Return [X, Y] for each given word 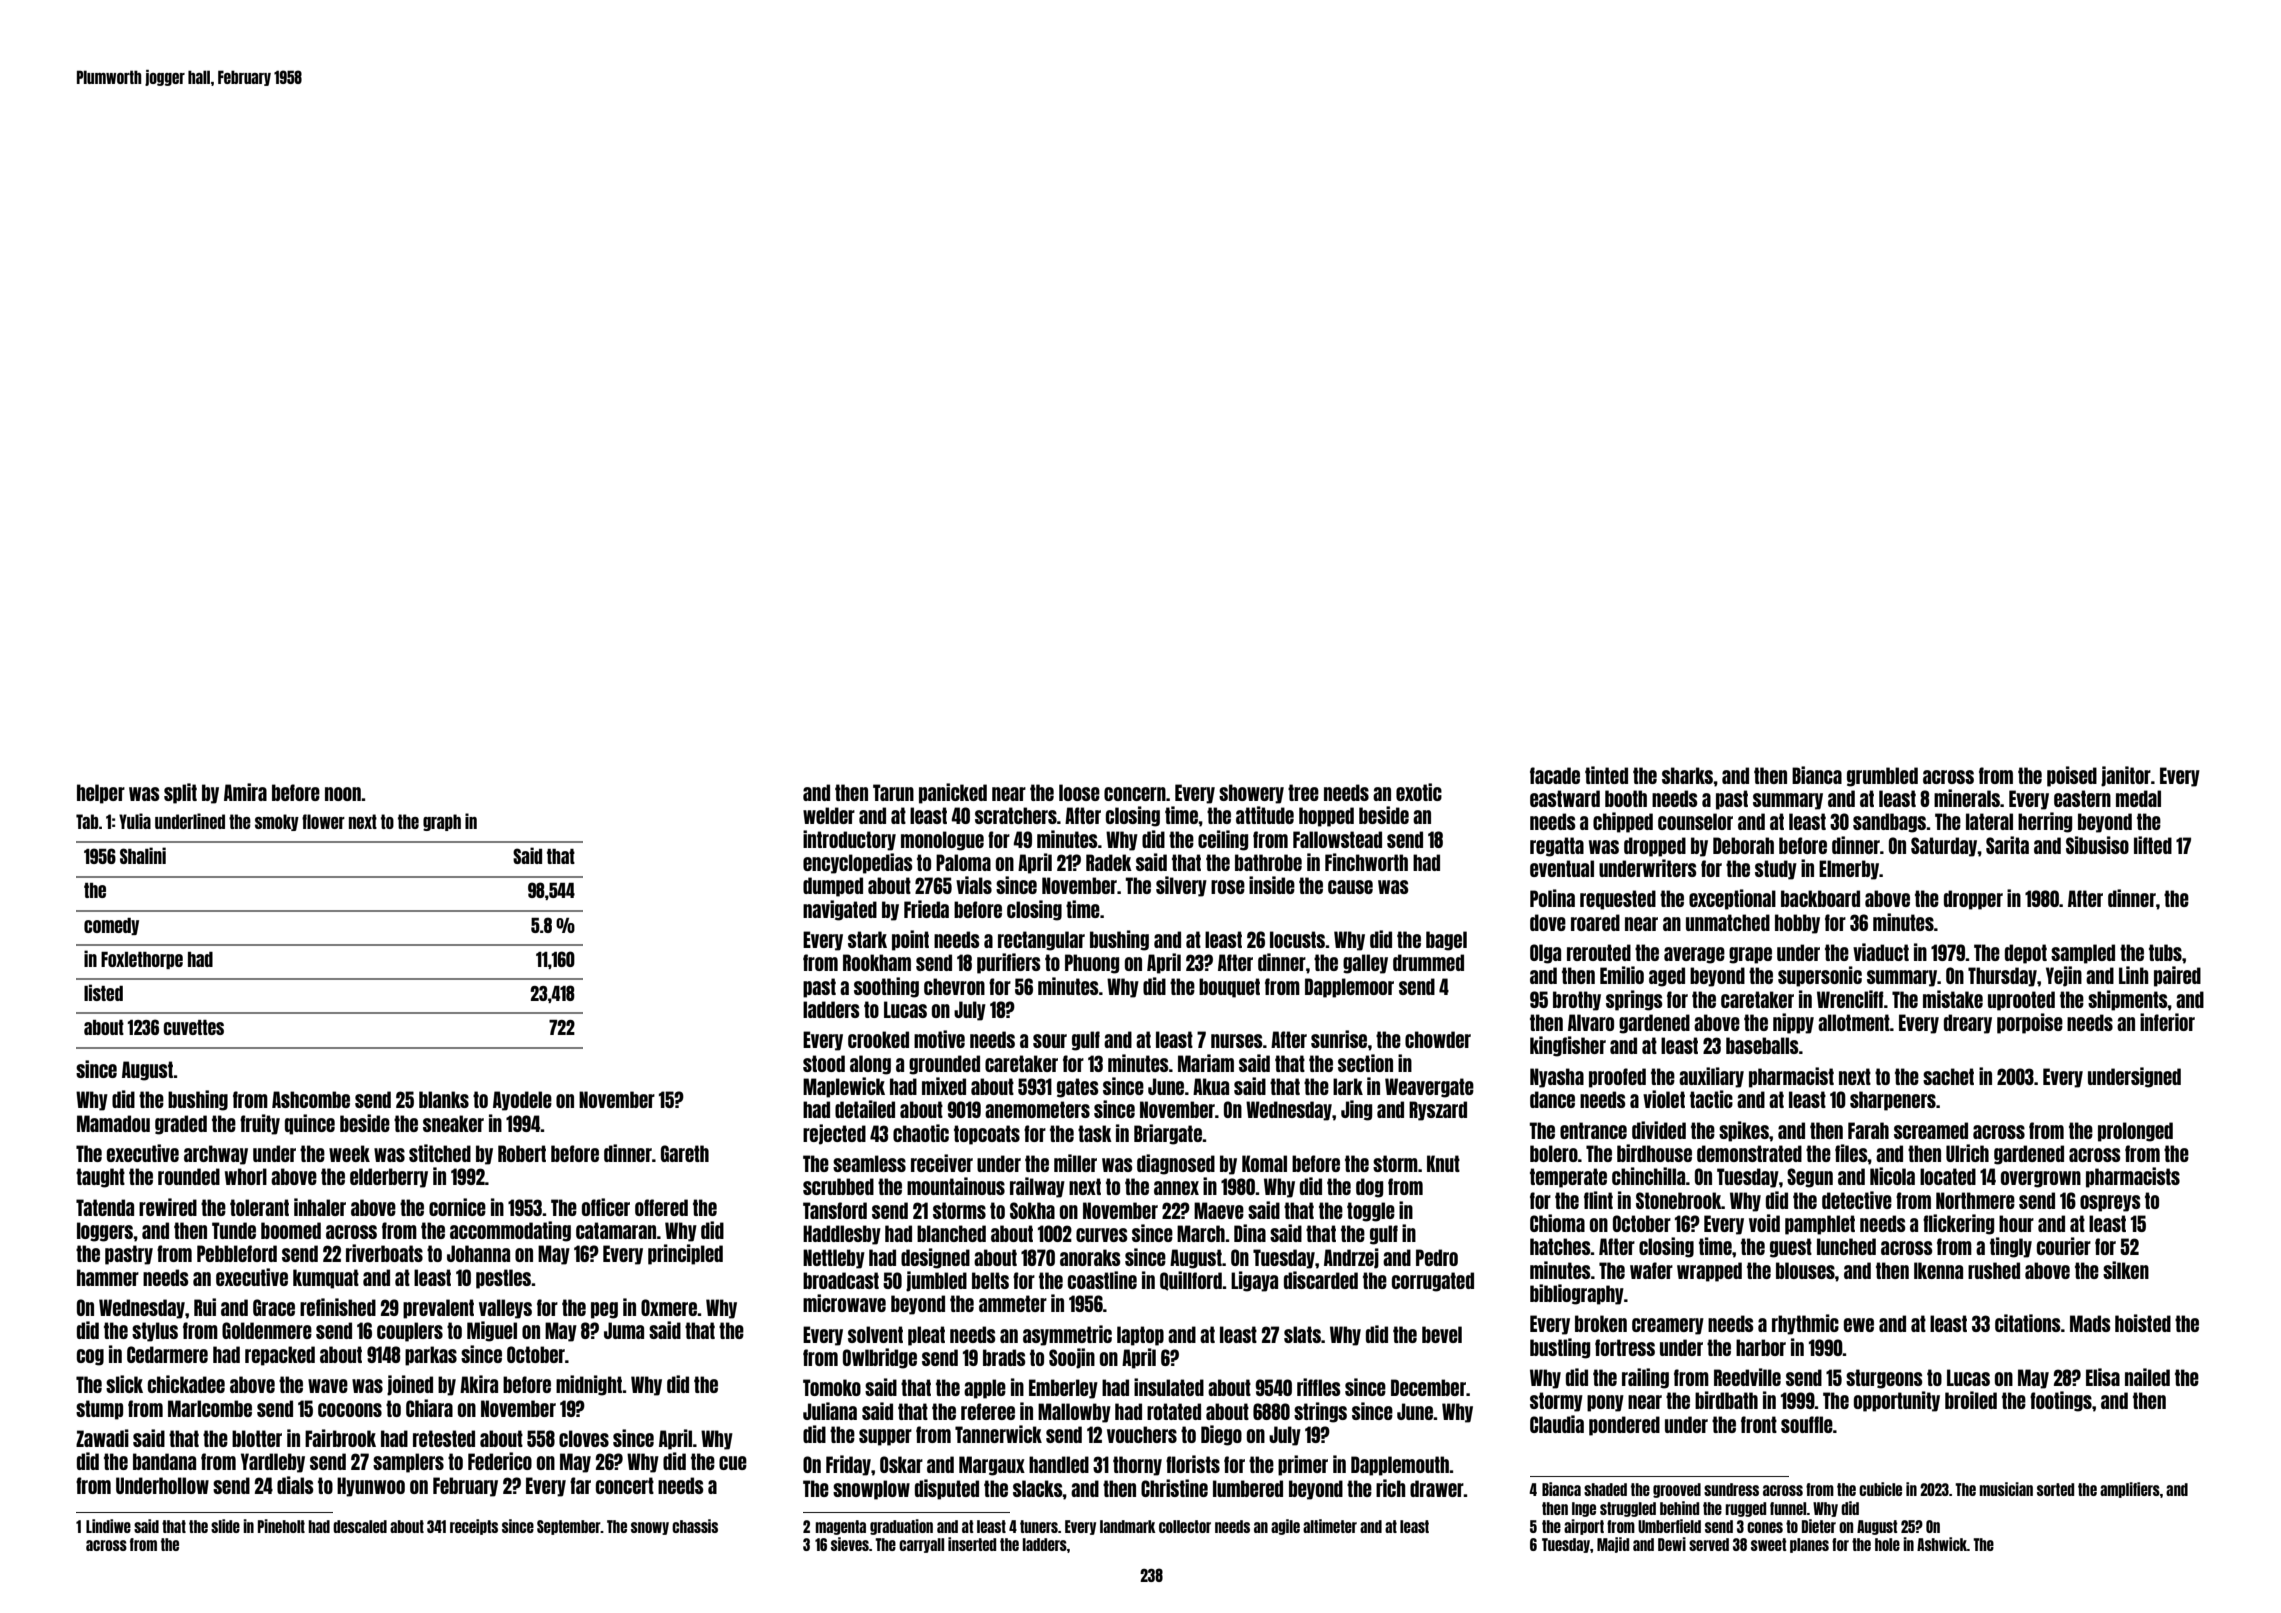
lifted [2153, 845]
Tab [87, 821]
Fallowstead [1337, 839]
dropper [1973, 900]
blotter [257, 1438]
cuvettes [193, 1027]
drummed [1428, 962]
